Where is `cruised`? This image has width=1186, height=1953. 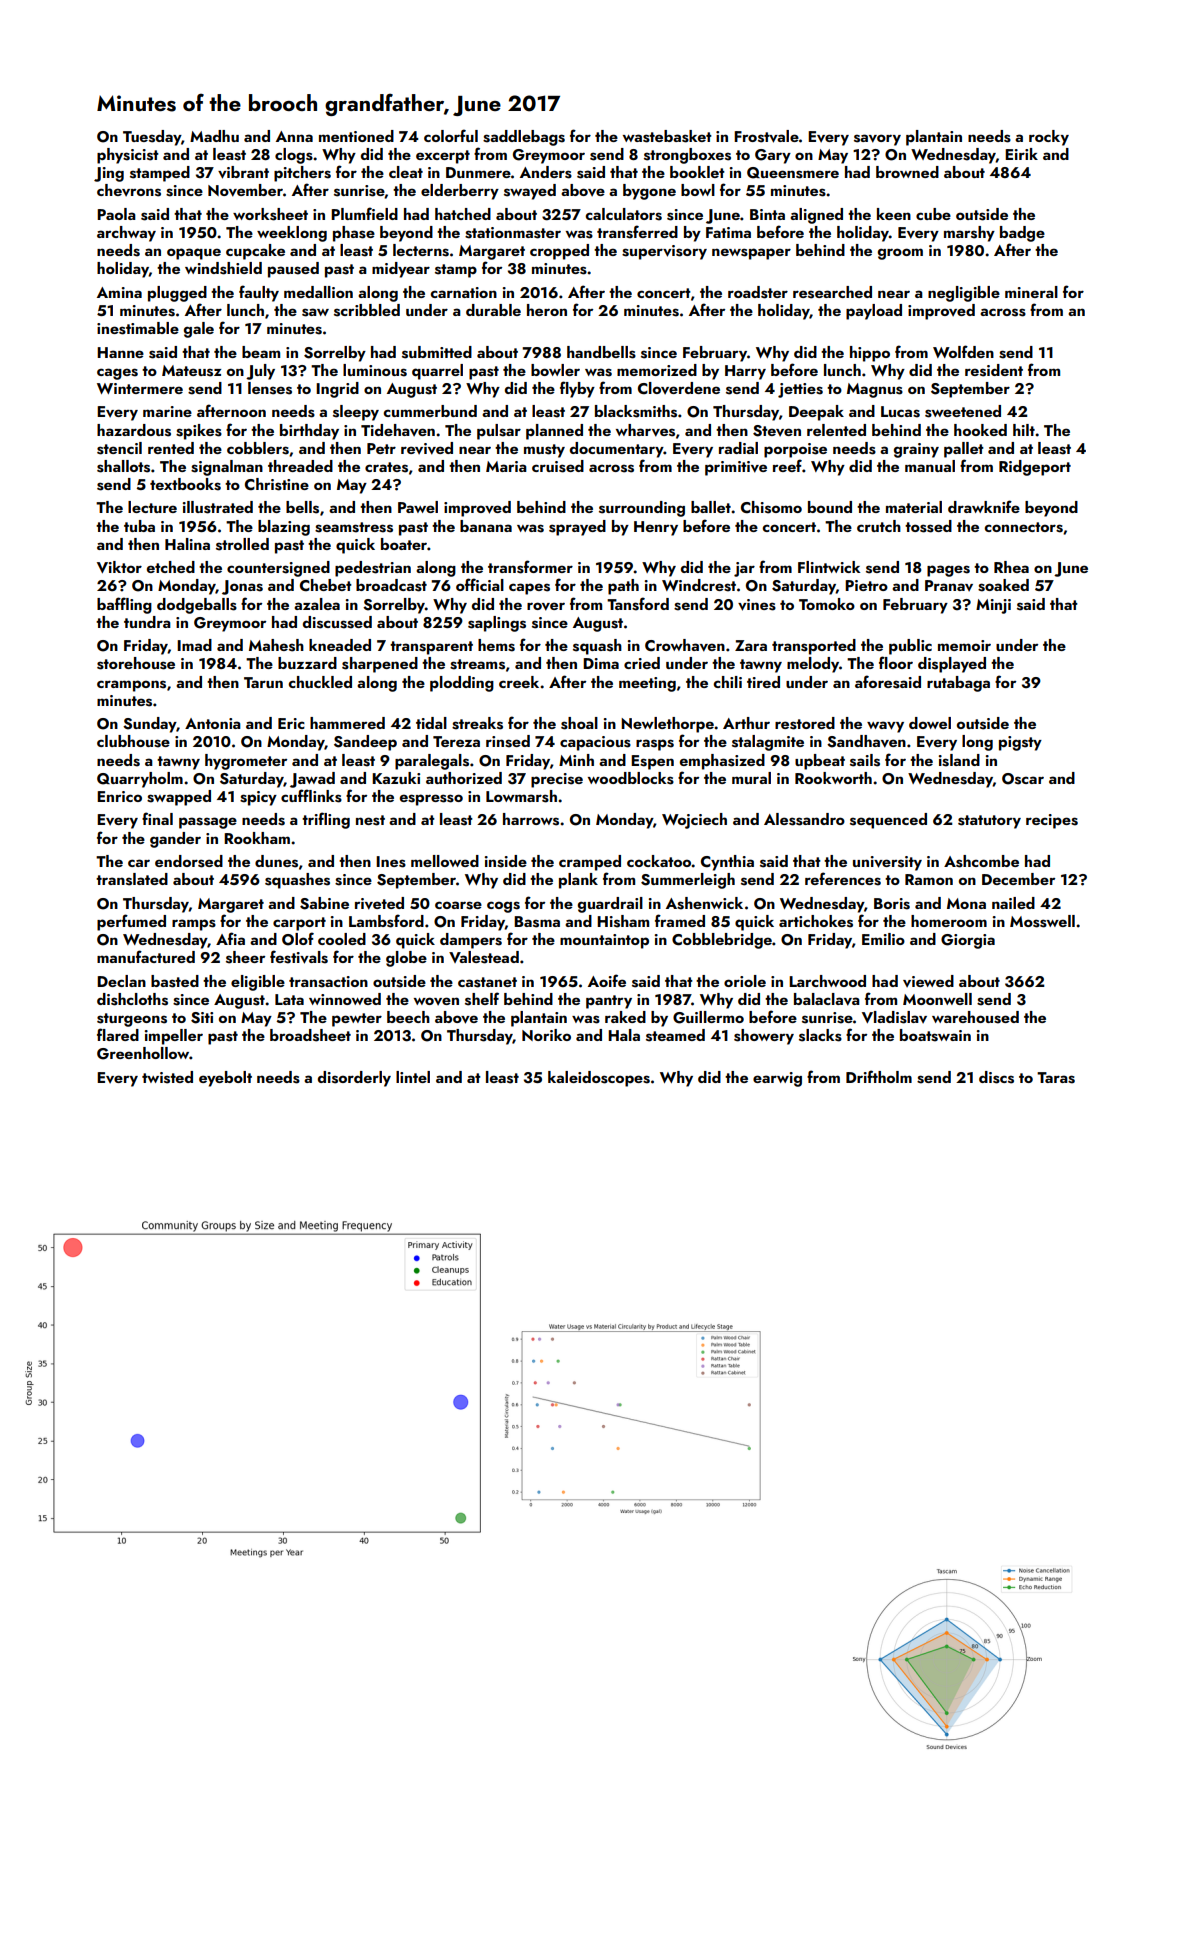 cruised is located at coordinates (558, 466).
